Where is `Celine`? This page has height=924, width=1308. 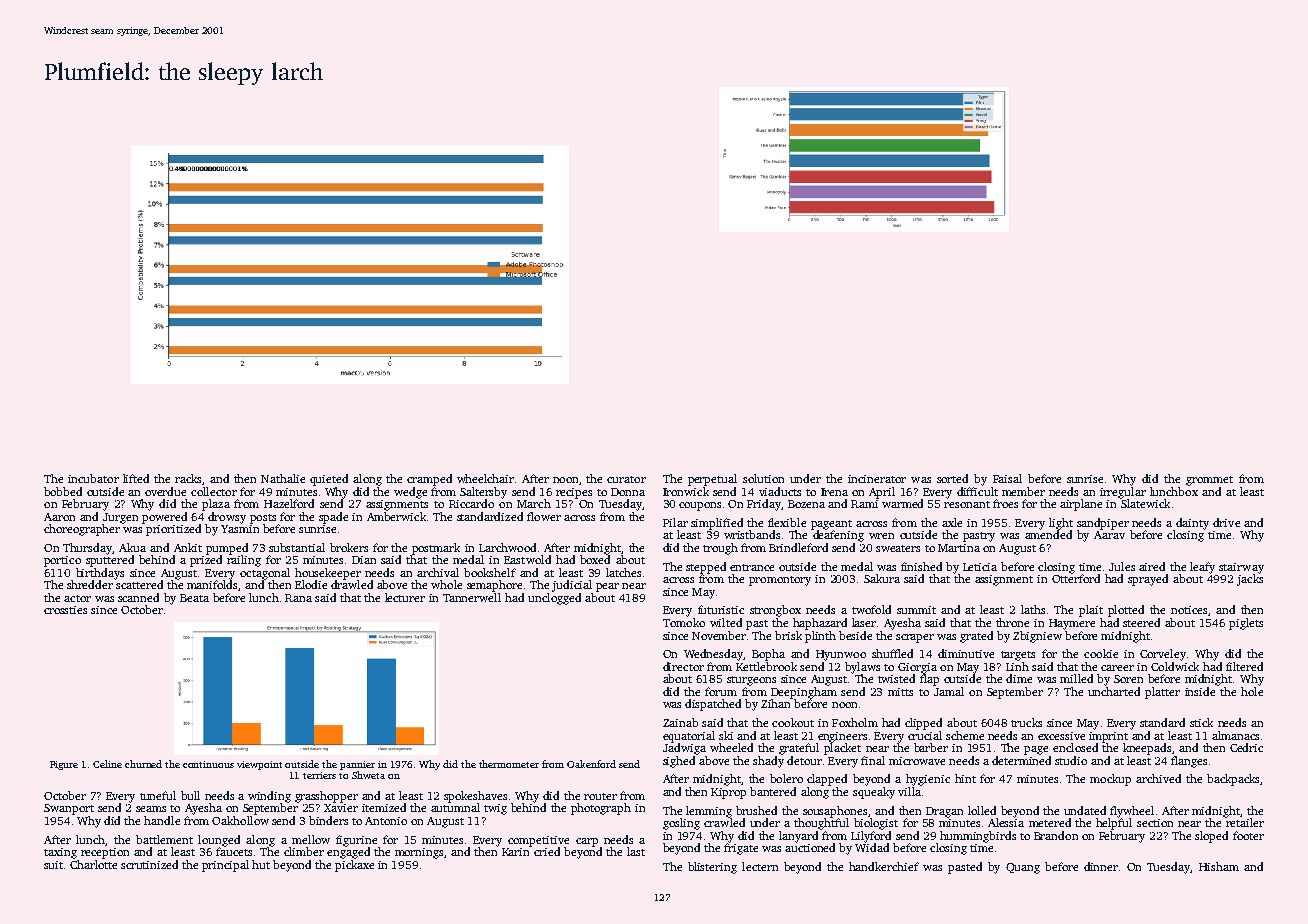 Celine is located at coordinates (107, 764).
